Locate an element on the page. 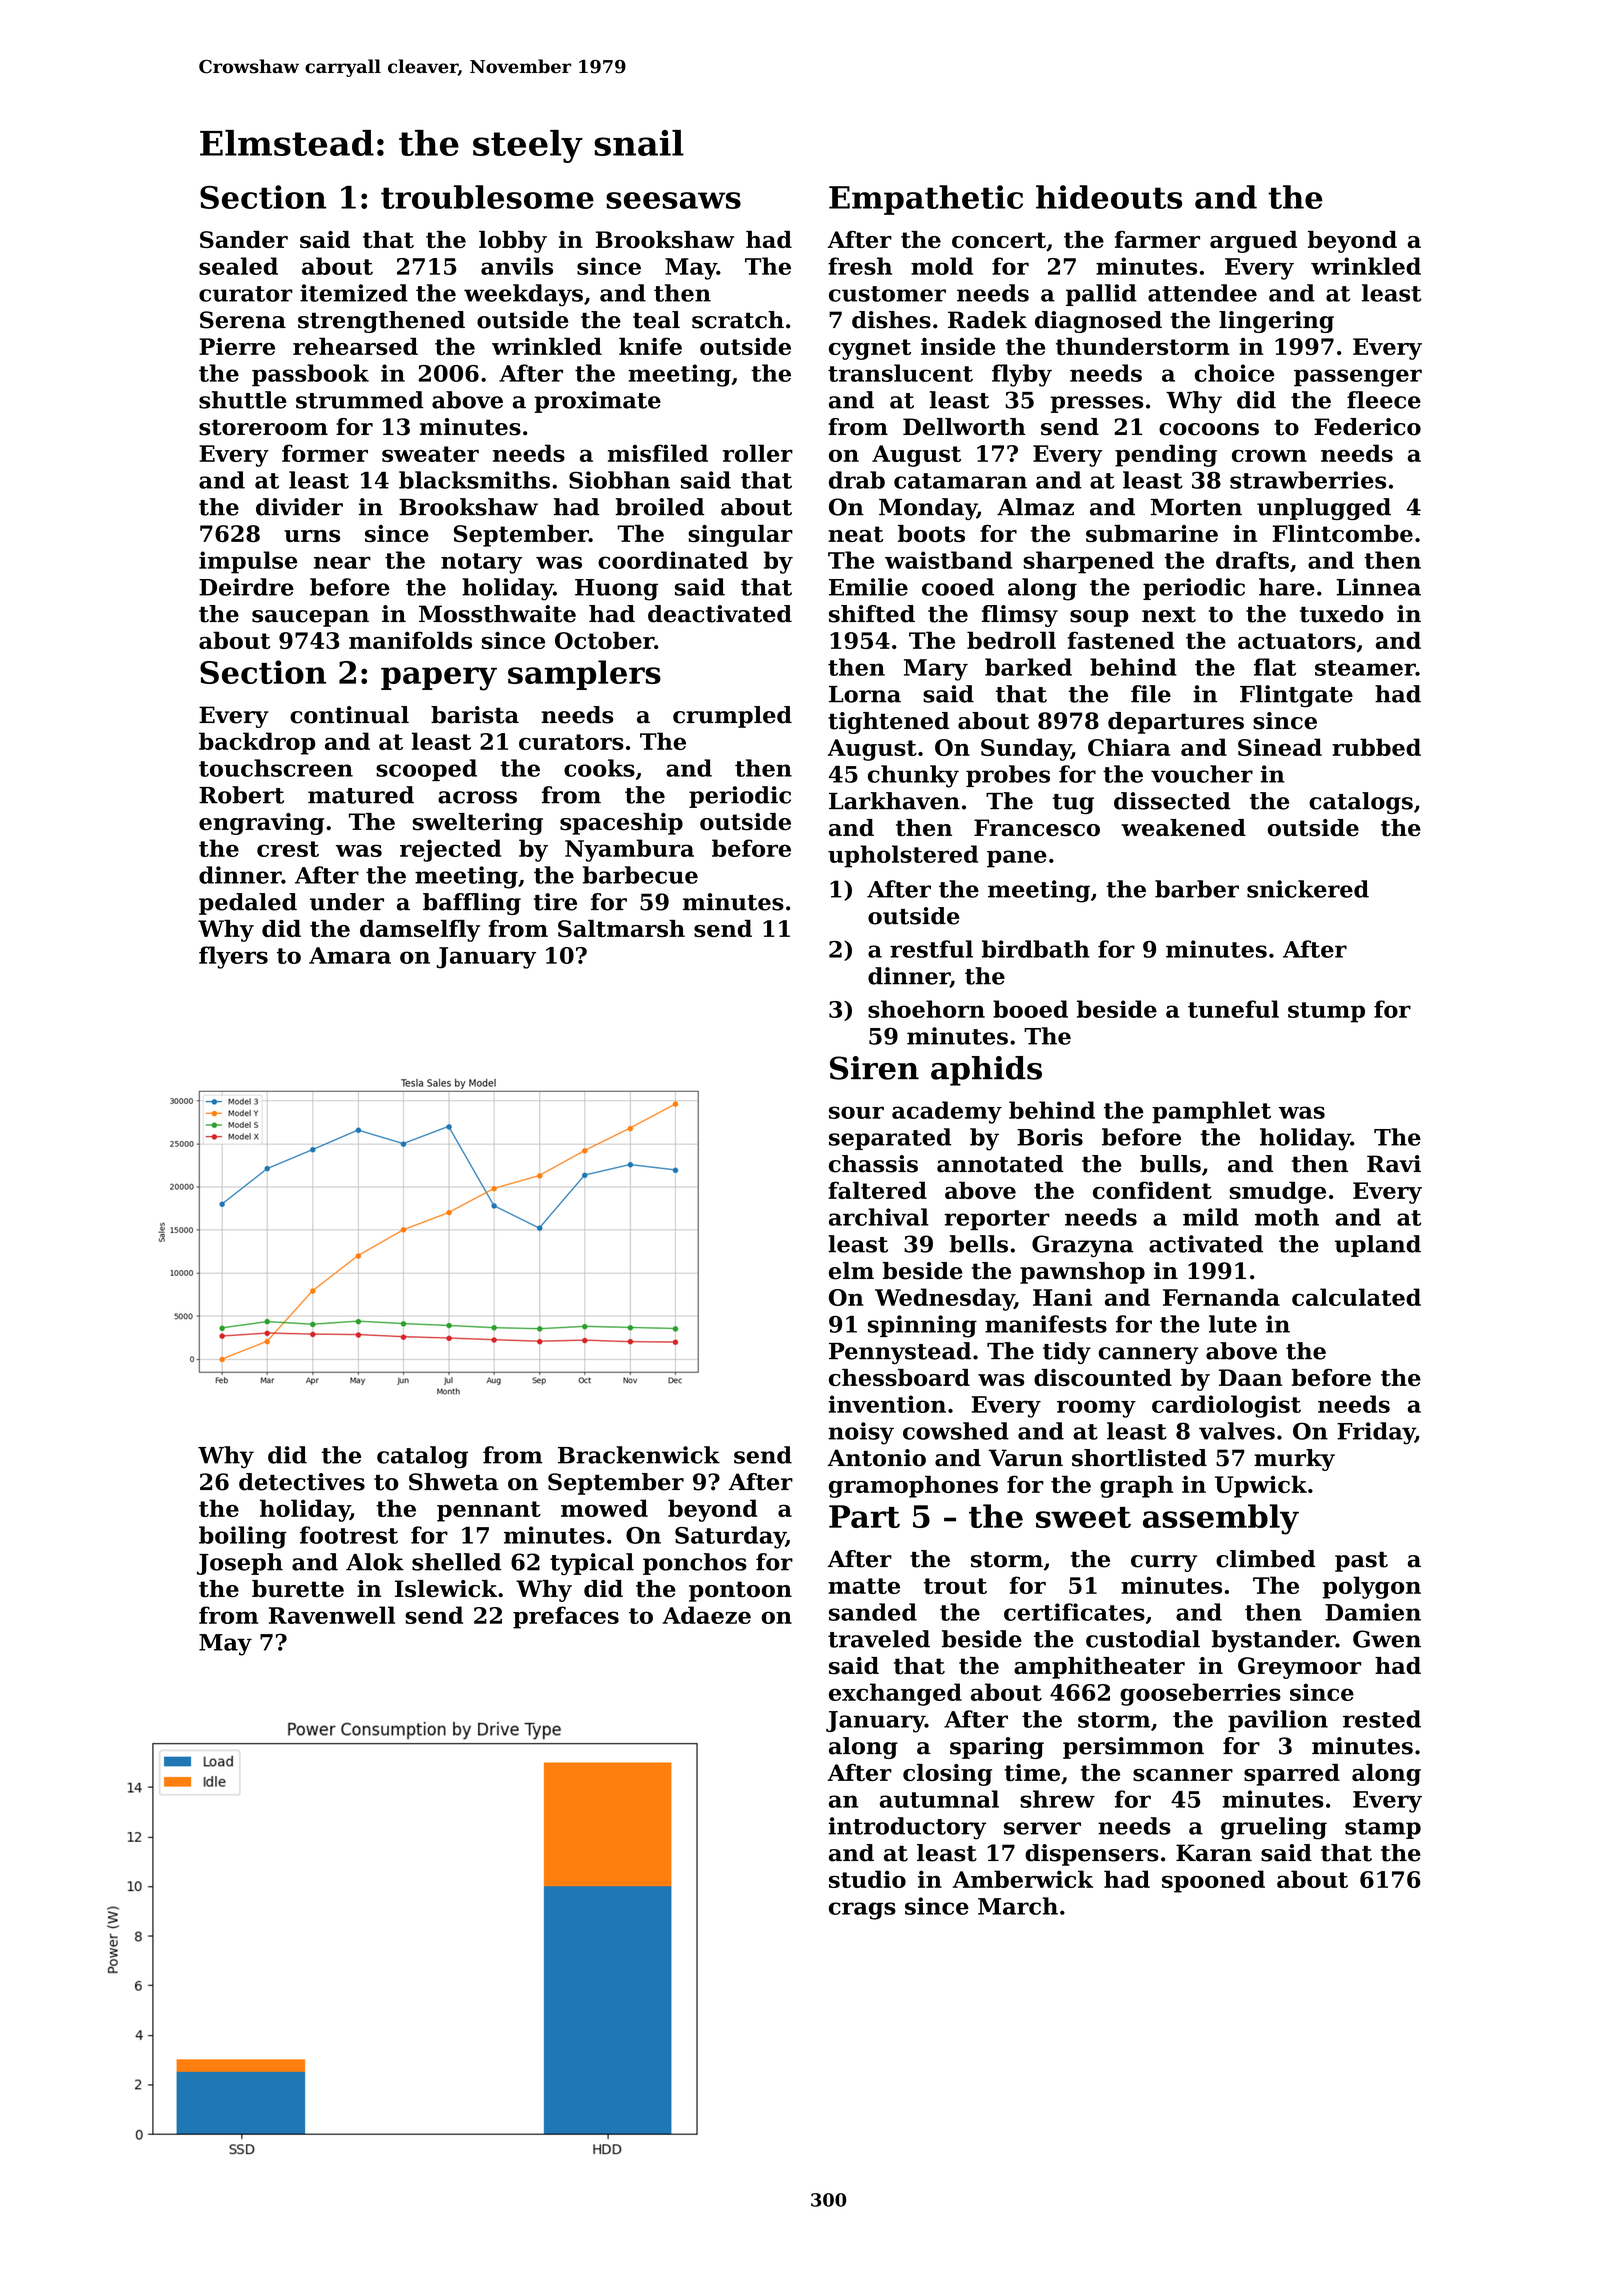 Image resolution: width=1620 pixels, height=2292 pixels. seesaws is located at coordinates (673, 200).
